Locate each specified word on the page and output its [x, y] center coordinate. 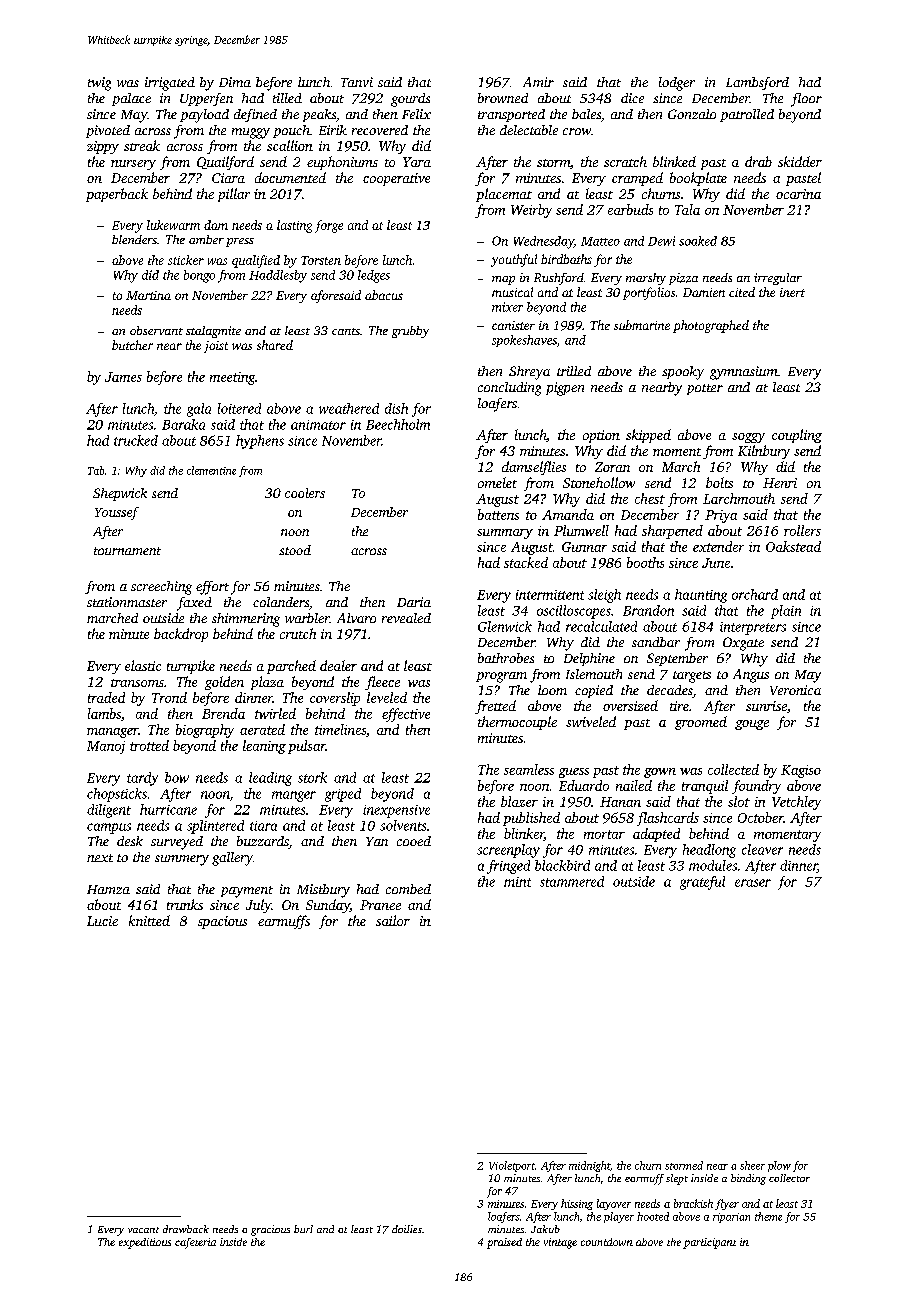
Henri [780, 483]
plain [786, 612]
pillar [234, 195]
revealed [406, 618]
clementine [211, 470]
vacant [143, 1230]
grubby [410, 332]
